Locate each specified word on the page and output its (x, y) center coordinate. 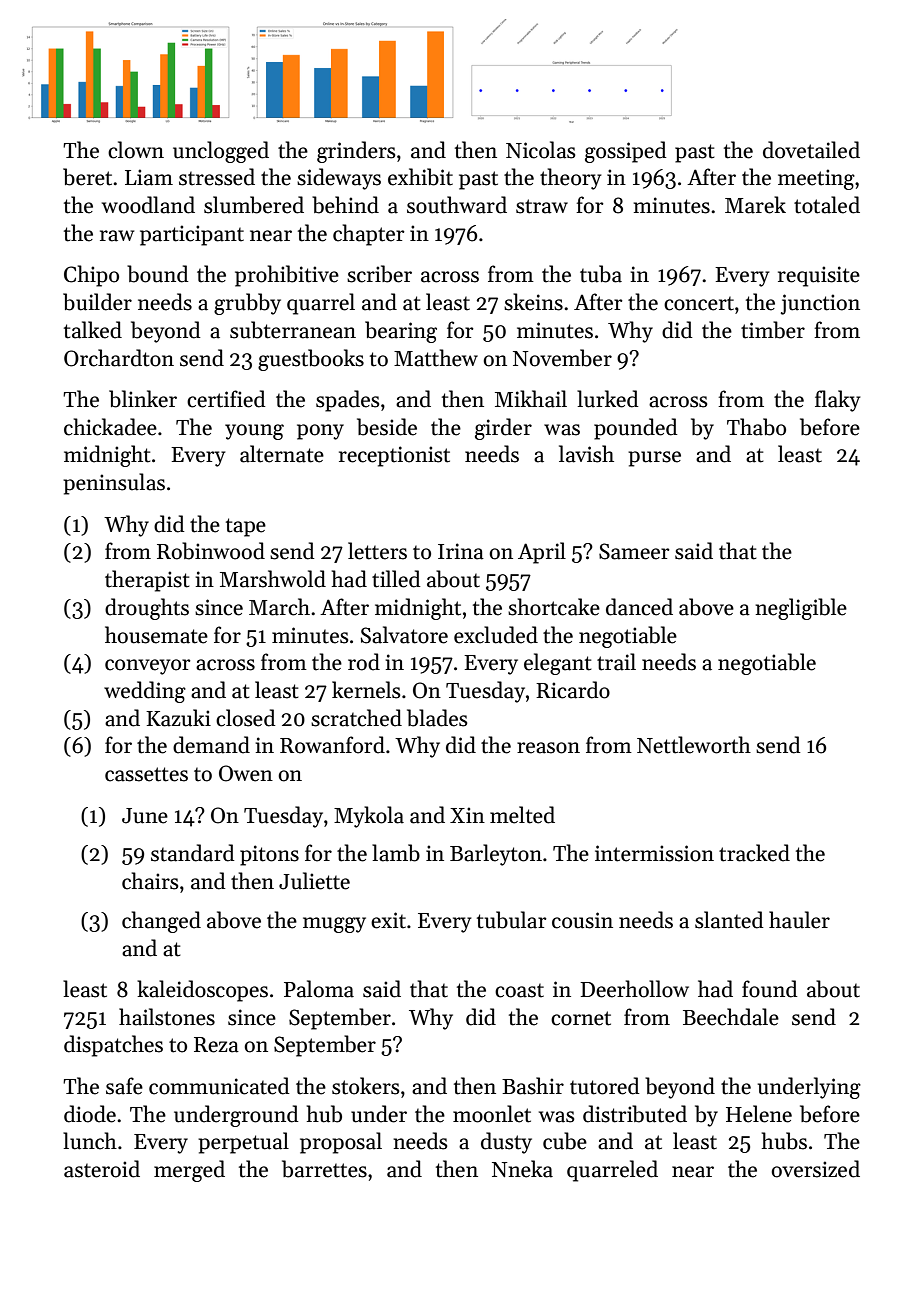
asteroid (102, 1169)
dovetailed (811, 150)
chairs (150, 881)
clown (136, 150)
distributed (635, 1114)
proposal (341, 1143)
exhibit (420, 177)
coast (519, 991)
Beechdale (731, 1017)
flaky (838, 401)
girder (503, 429)
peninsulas (114, 484)
